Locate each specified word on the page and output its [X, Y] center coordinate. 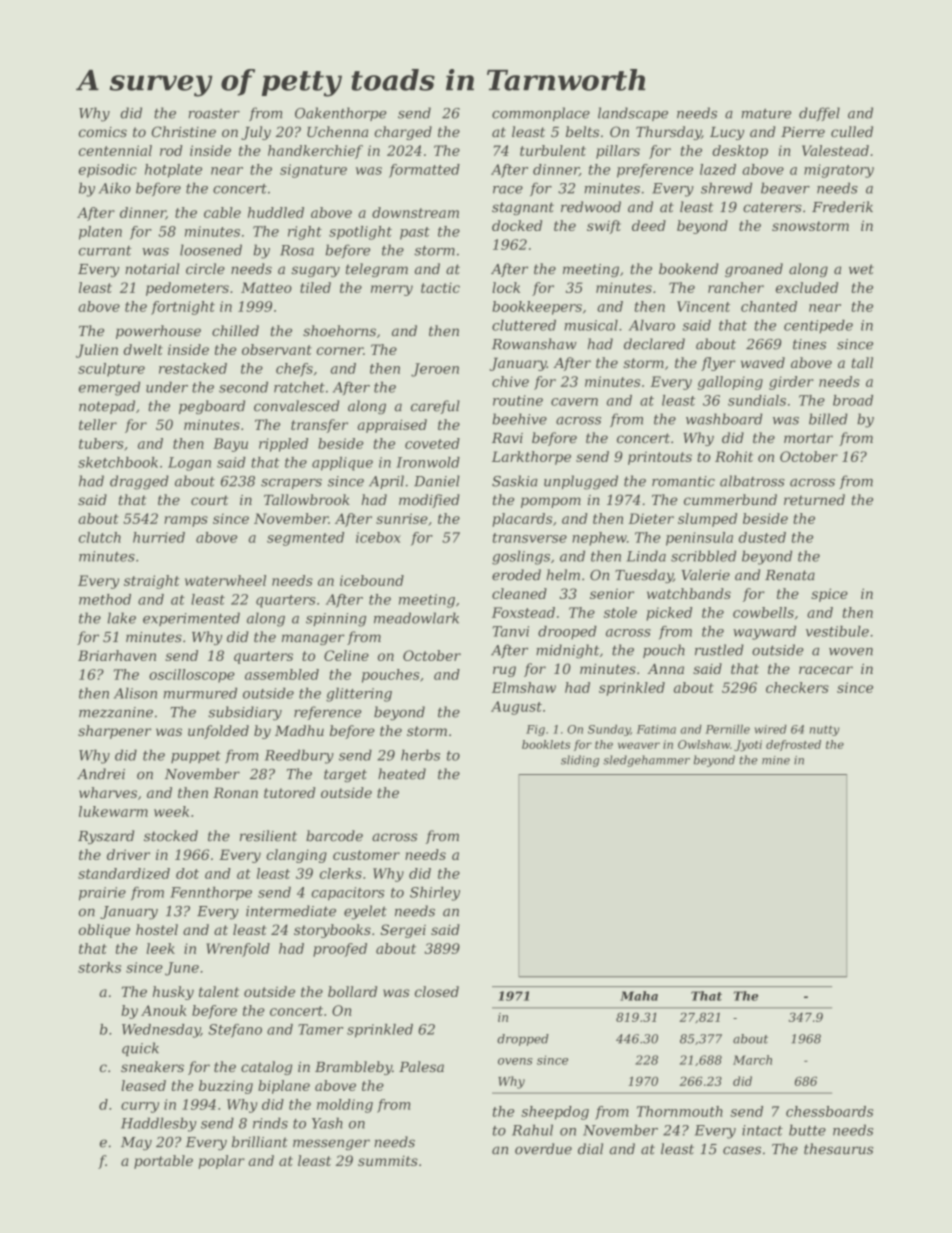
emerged [109, 388]
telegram [377, 270]
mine [776, 760]
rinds [270, 1123]
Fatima [656, 729]
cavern [574, 402]
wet [861, 269]
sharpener [114, 732]
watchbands [689, 593]
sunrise [402, 518]
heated [402, 774]
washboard [724, 419]
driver [128, 854]
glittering [359, 695]
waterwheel [225, 580]
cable [222, 212]
